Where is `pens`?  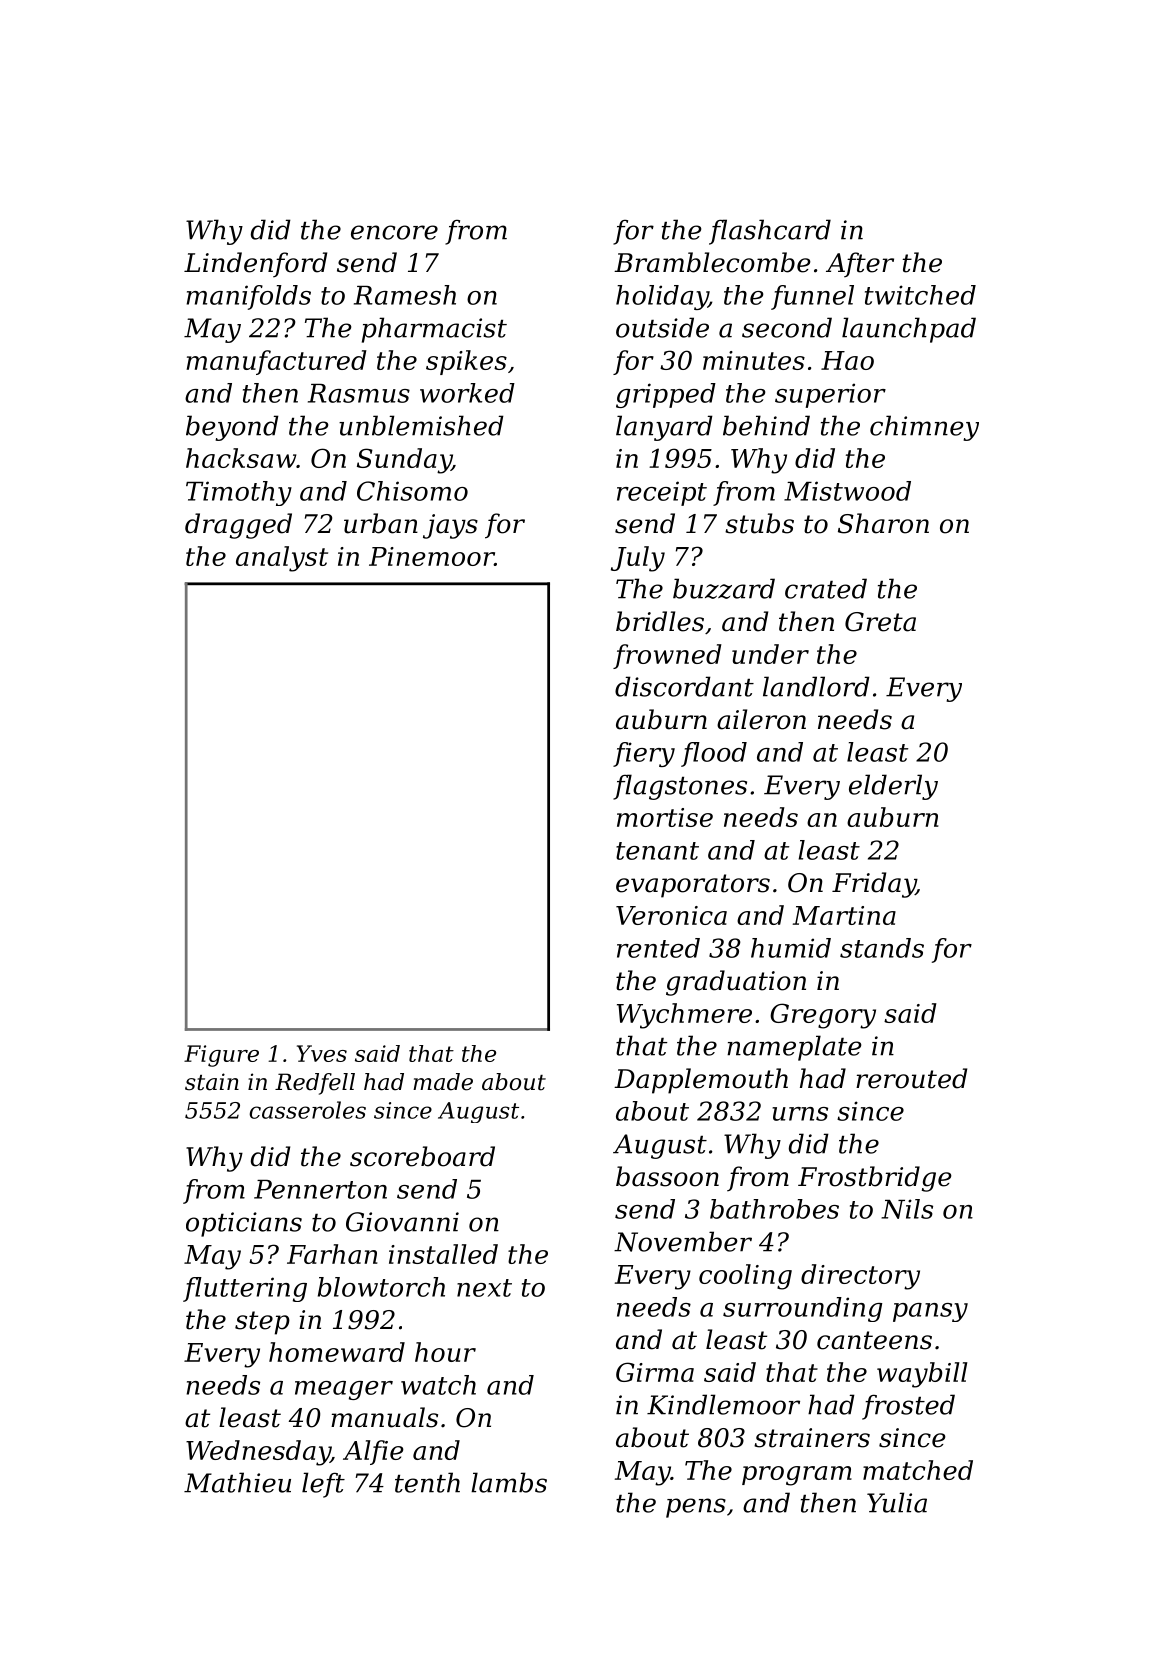 pens is located at coordinates (696, 1508).
